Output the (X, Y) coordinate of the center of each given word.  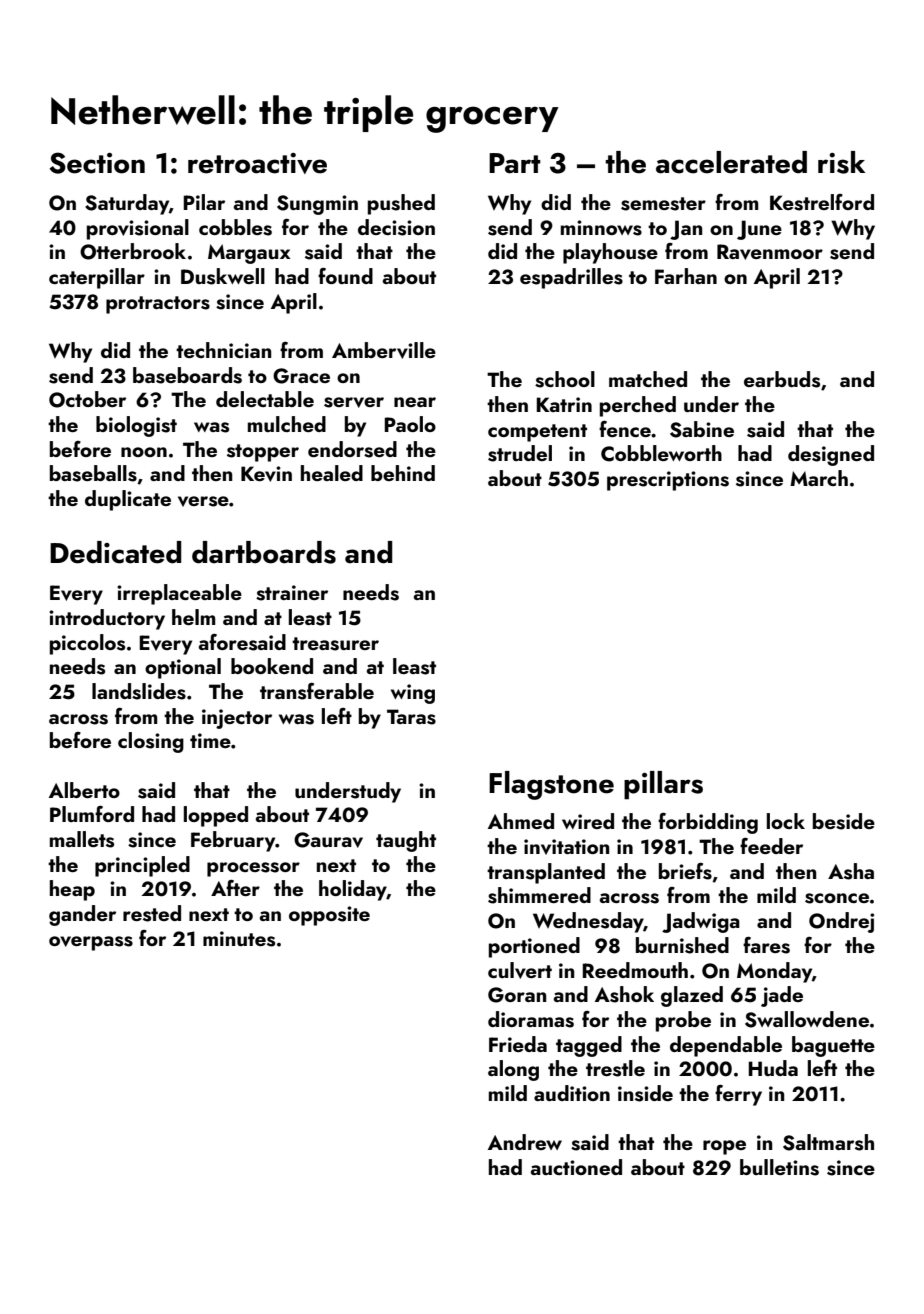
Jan (686, 230)
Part (515, 163)
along (513, 1070)
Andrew (525, 1142)
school (565, 379)
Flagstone (551, 785)
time (210, 740)
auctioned (576, 1167)
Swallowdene (807, 1019)
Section (97, 163)
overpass (91, 943)
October (87, 399)
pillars (663, 785)
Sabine (702, 429)
